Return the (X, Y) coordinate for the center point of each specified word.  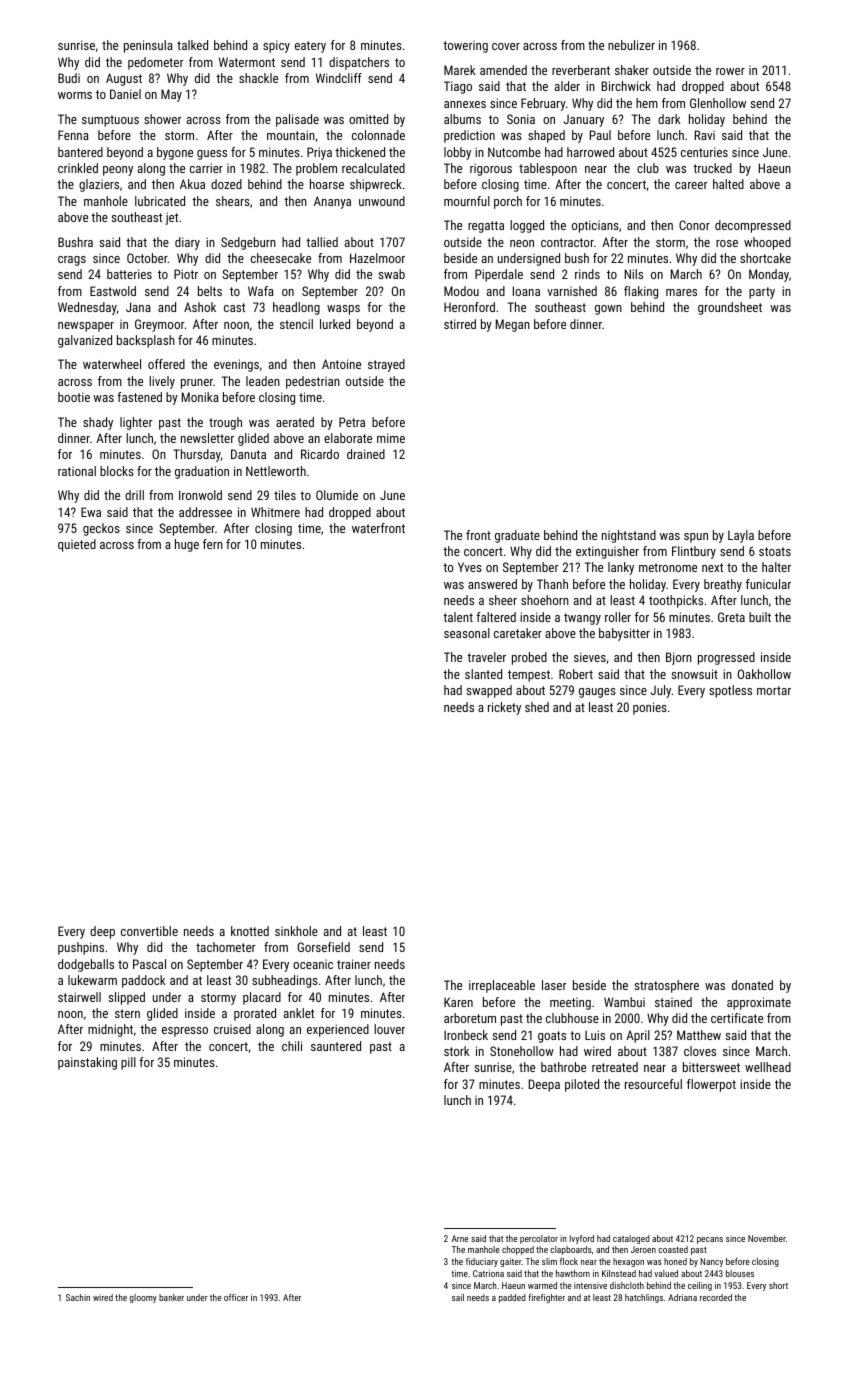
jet (171, 218)
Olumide (337, 495)
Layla (741, 536)
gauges (597, 693)
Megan (513, 325)
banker (171, 1297)
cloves (700, 1051)
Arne (460, 1238)
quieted (77, 545)
